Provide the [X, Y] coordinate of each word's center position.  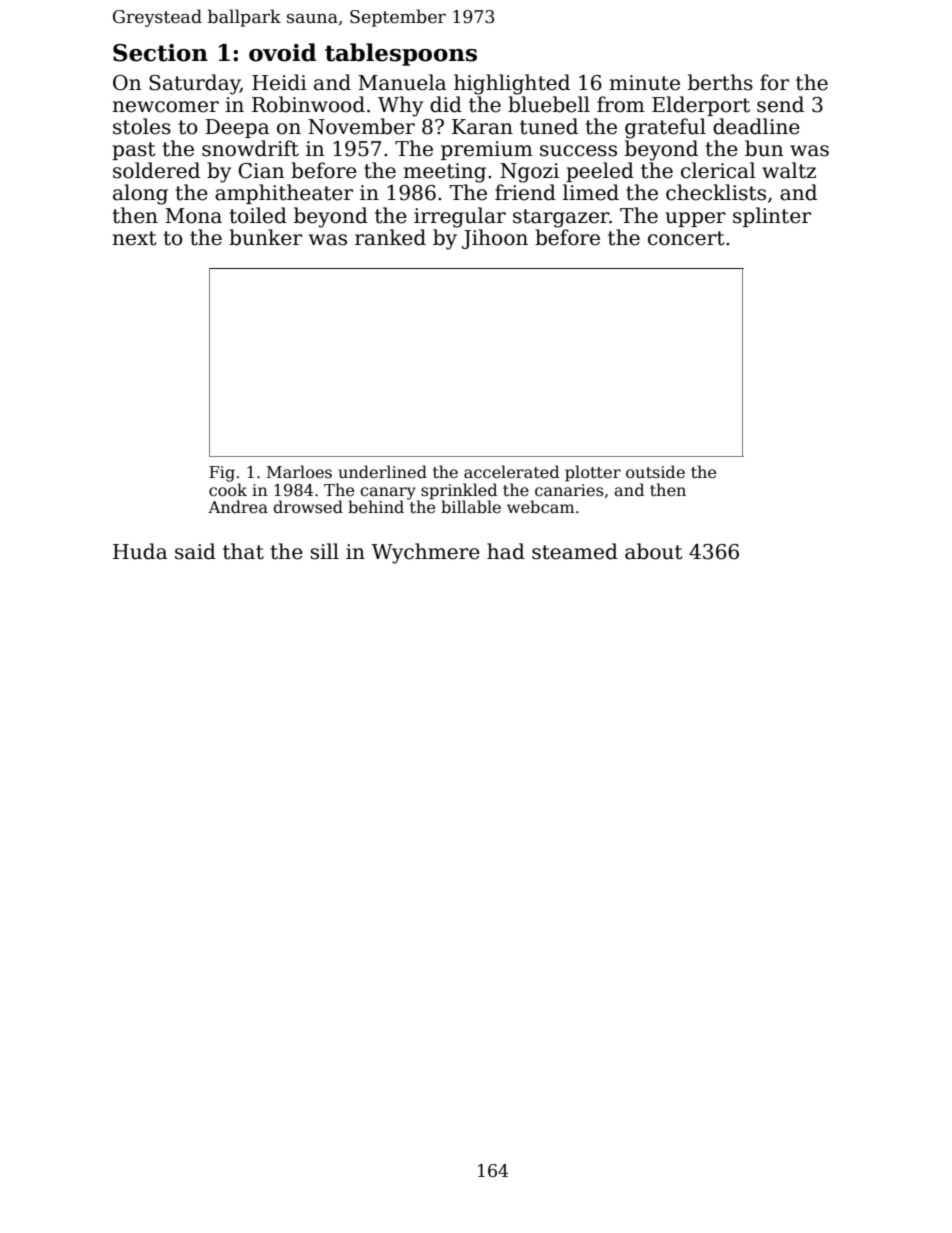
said [195, 551]
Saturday [194, 84]
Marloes [299, 472]
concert [686, 238]
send [780, 104]
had [506, 551]
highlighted [512, 84]
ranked [390, 237]
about [653, 551]
